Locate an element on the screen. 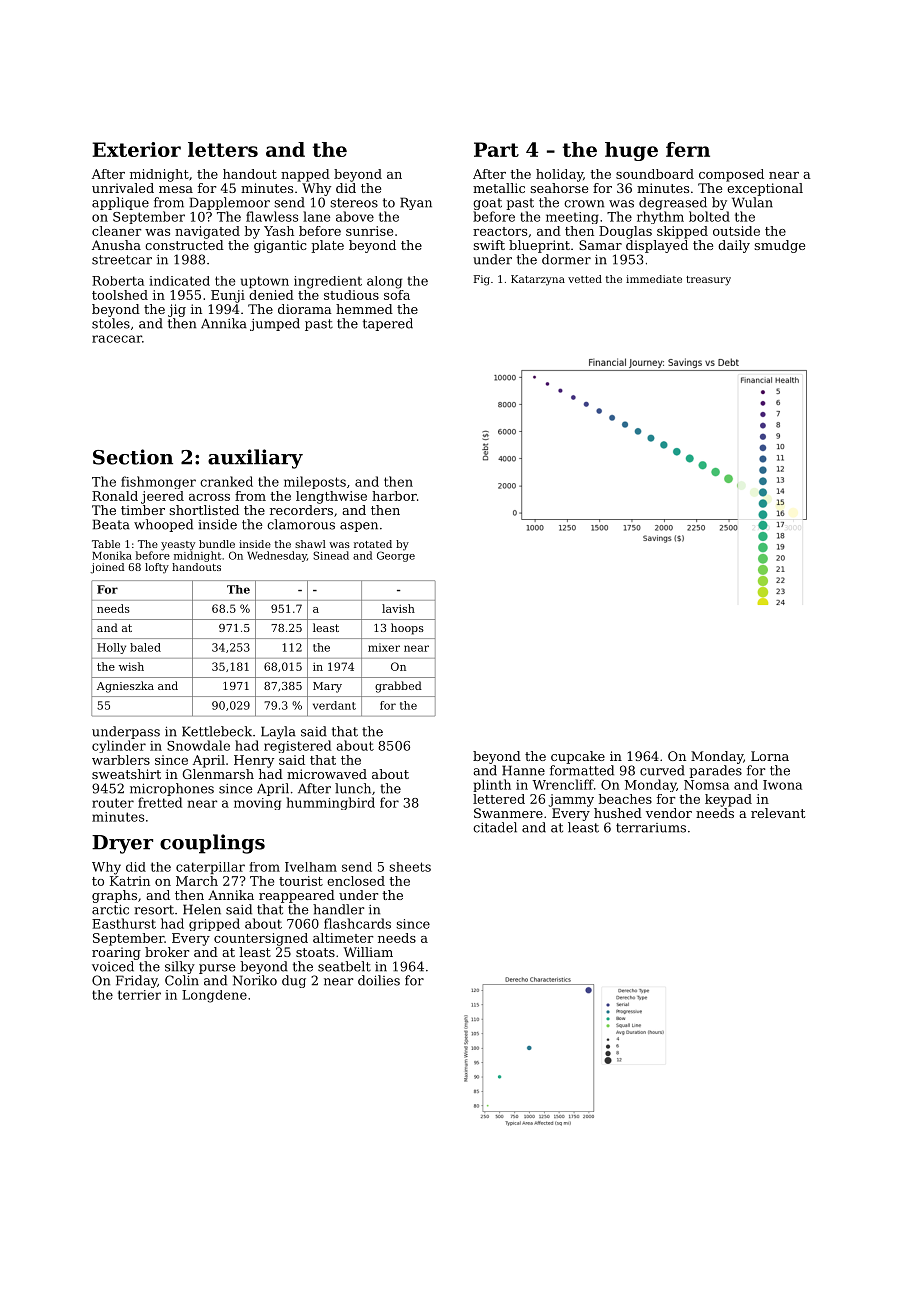  doilies is located at coordinates (379, 980).
